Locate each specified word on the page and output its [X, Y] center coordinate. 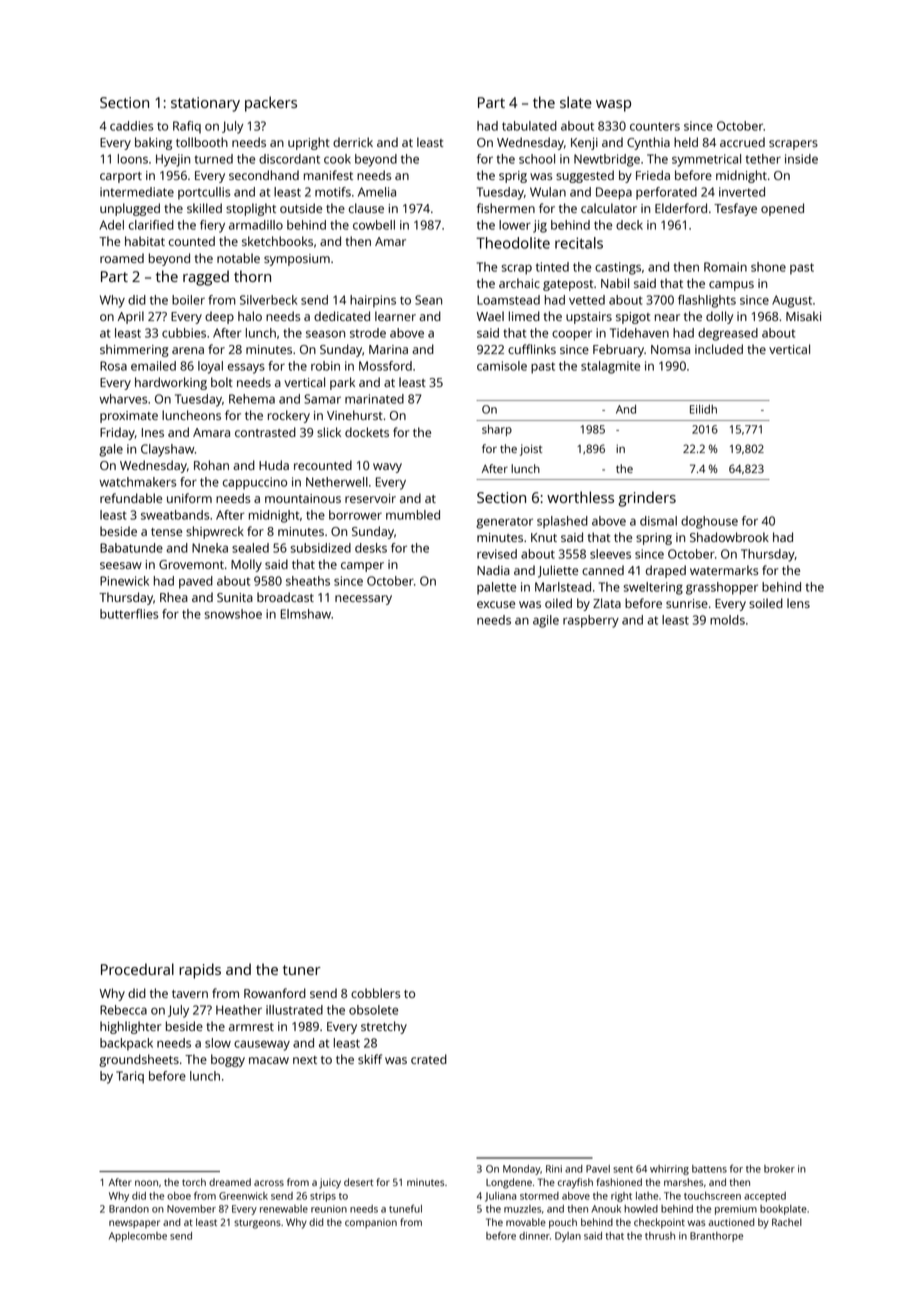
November [191, 1209]
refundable [131, 498]
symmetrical [706, 160]
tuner [302, 970]
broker [779, 1169]
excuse [496, 604]
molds [727, 620]
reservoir [370, 498]
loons [133, 159]
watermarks [724, 570]
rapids [200, 971]
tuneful [405, 1208]
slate [576, 102]
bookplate [783, 1210]
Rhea [174, 597]
